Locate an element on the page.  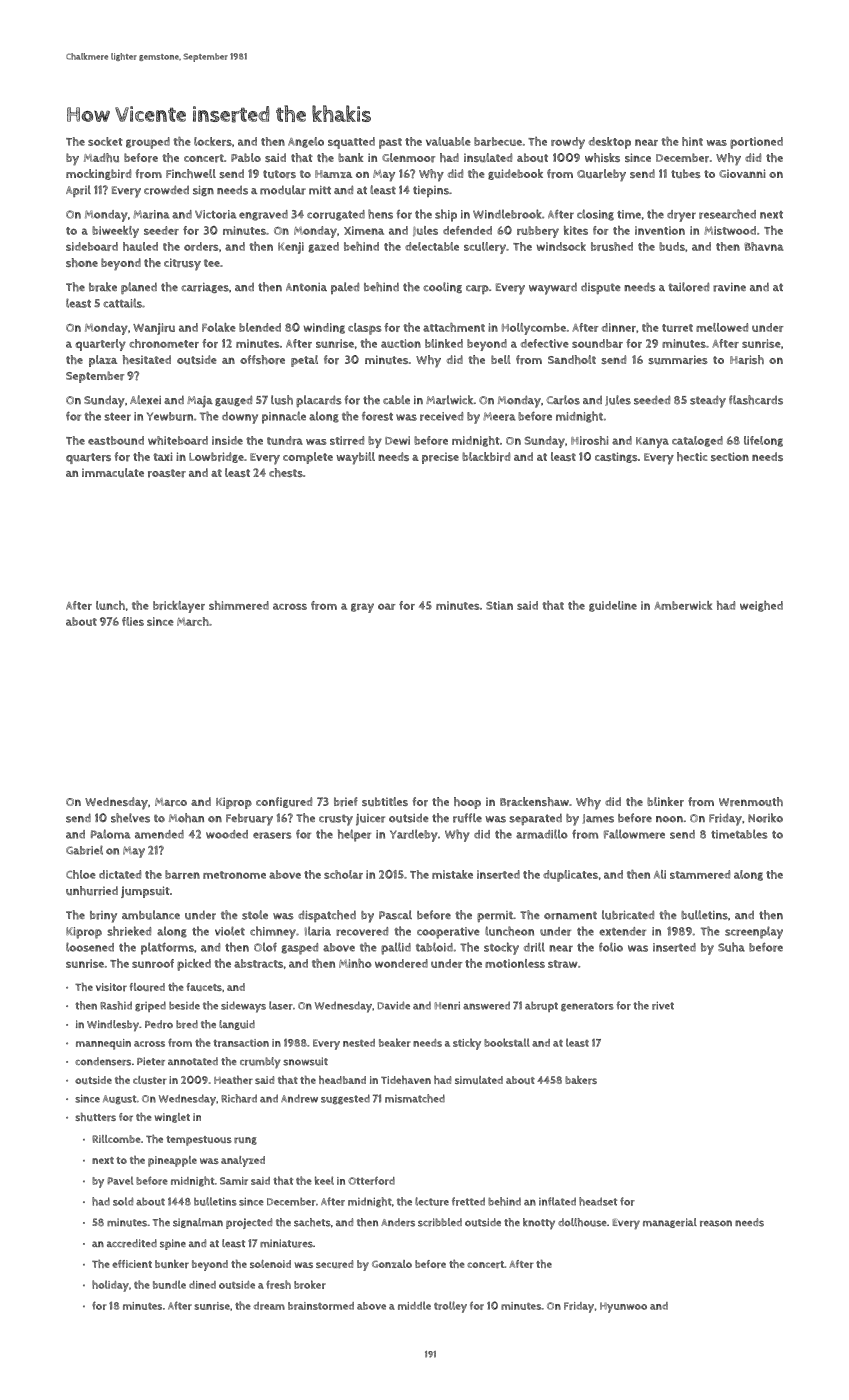
gray is located at coordinates (362, 608).
